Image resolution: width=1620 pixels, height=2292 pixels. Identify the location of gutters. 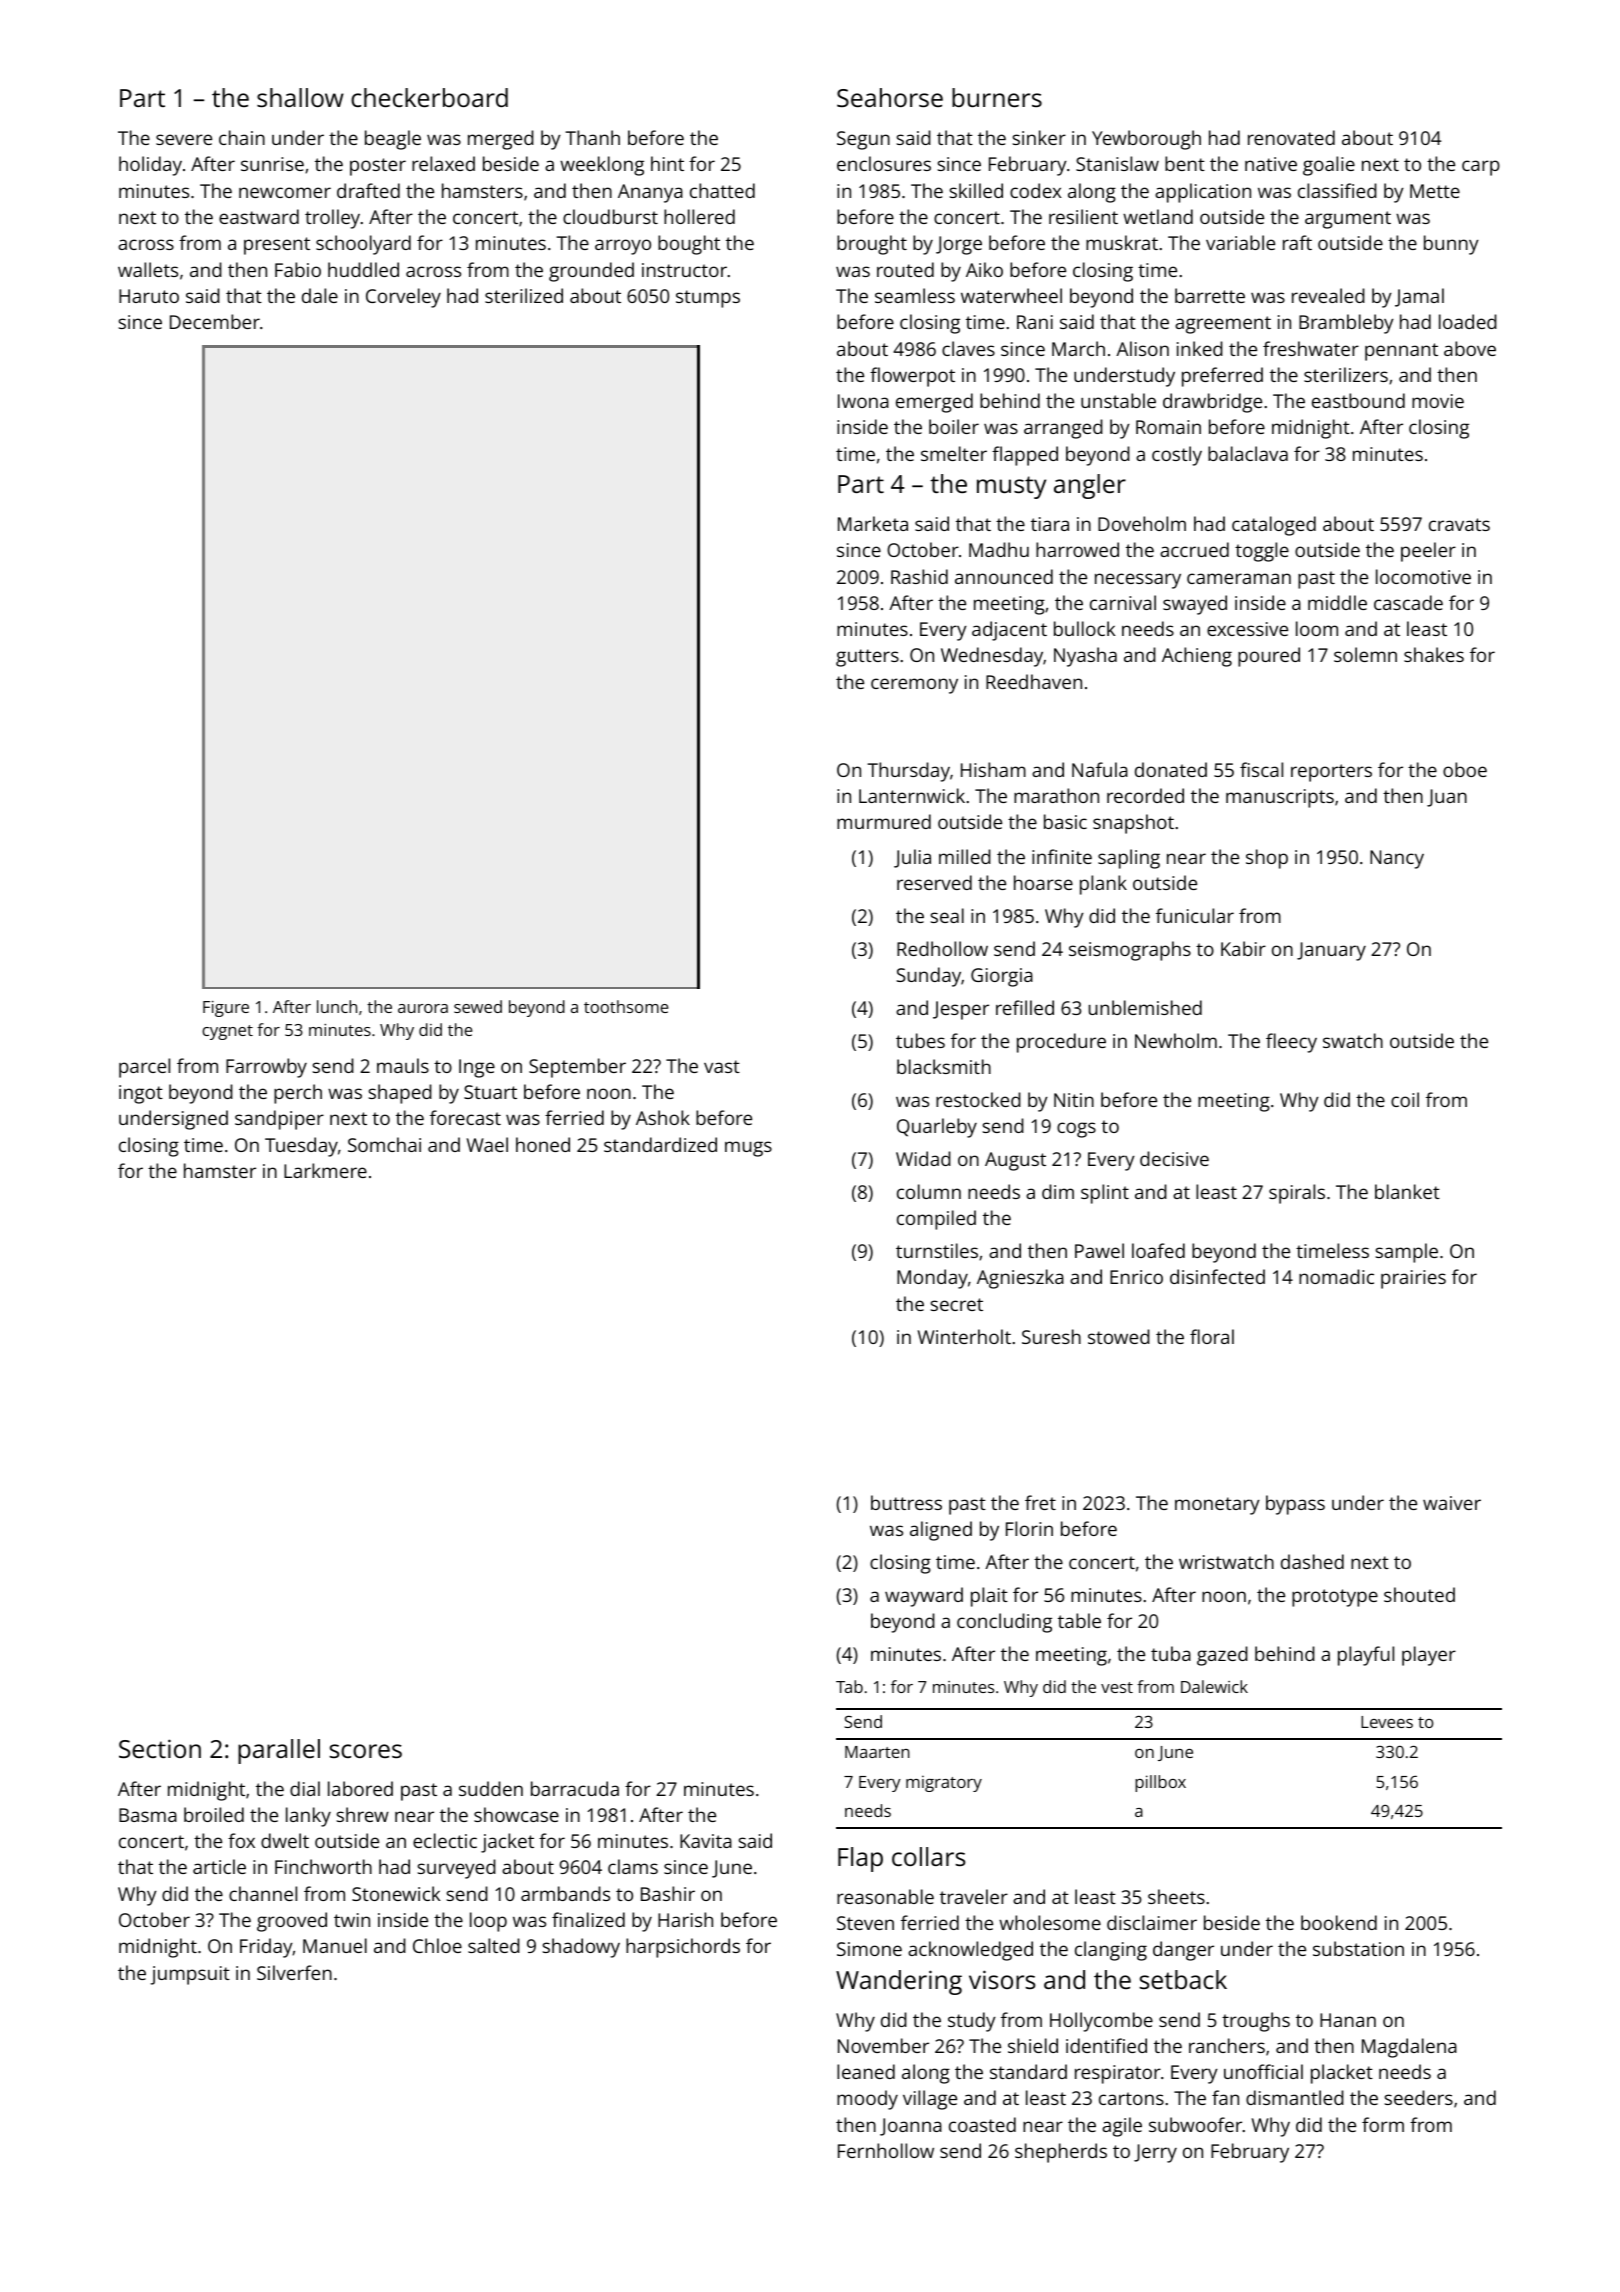
(867, 658).
